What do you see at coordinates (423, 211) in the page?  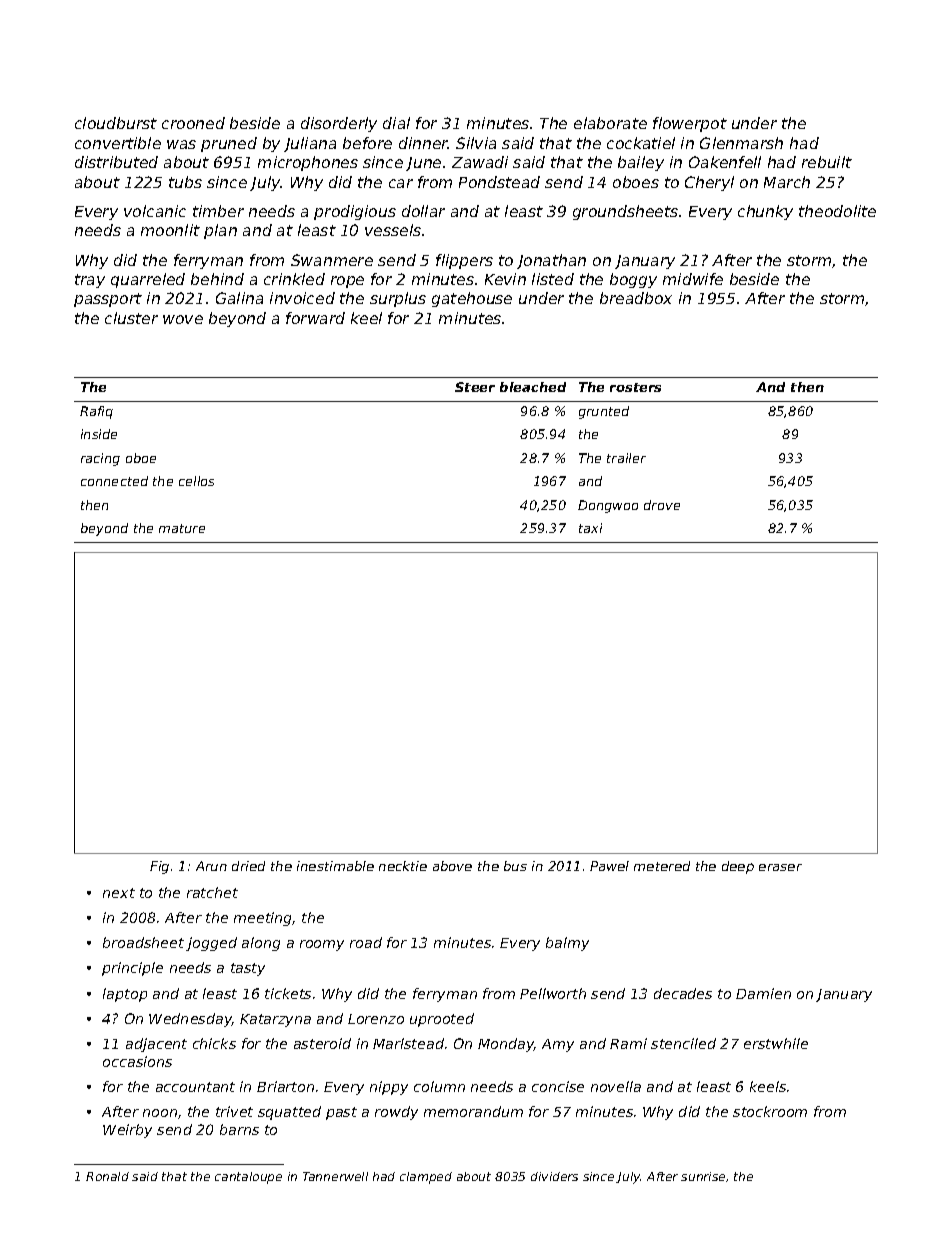 I see `dollar` at bounding box center [423, 211].
